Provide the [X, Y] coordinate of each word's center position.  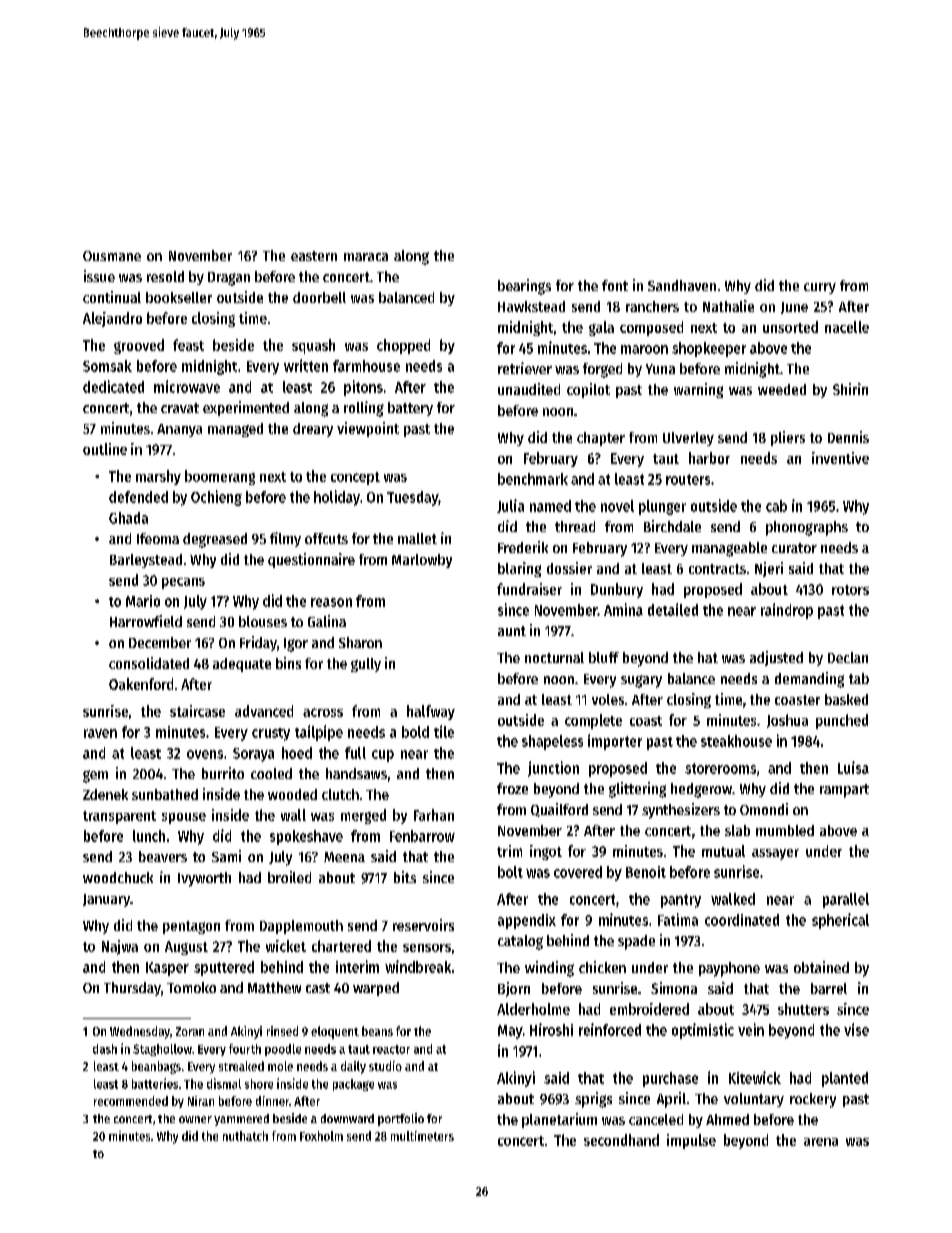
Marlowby [422, 561]
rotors [850, 590]
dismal [224, 1083]
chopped [403, 346]
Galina [327, 621]
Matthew [274, 987]
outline [105, 449]
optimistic [703, 1031]
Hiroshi [551, 1029]
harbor [709, 458]
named [550, 506]
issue [99, 276]
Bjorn [514, 989]
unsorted [790, 327]
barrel [829, 988]
